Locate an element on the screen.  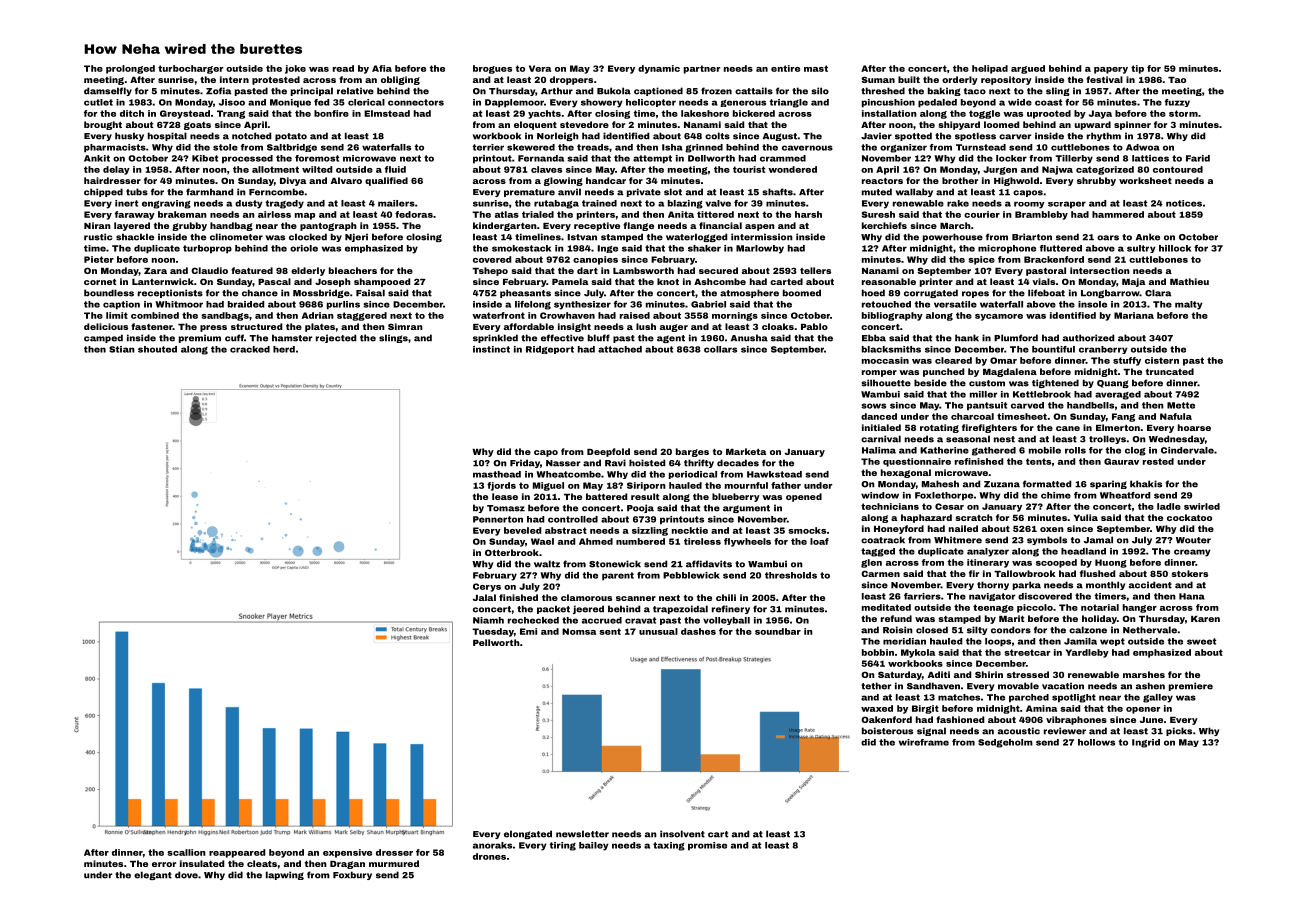
Divya is located at coordinates (293, 181).
